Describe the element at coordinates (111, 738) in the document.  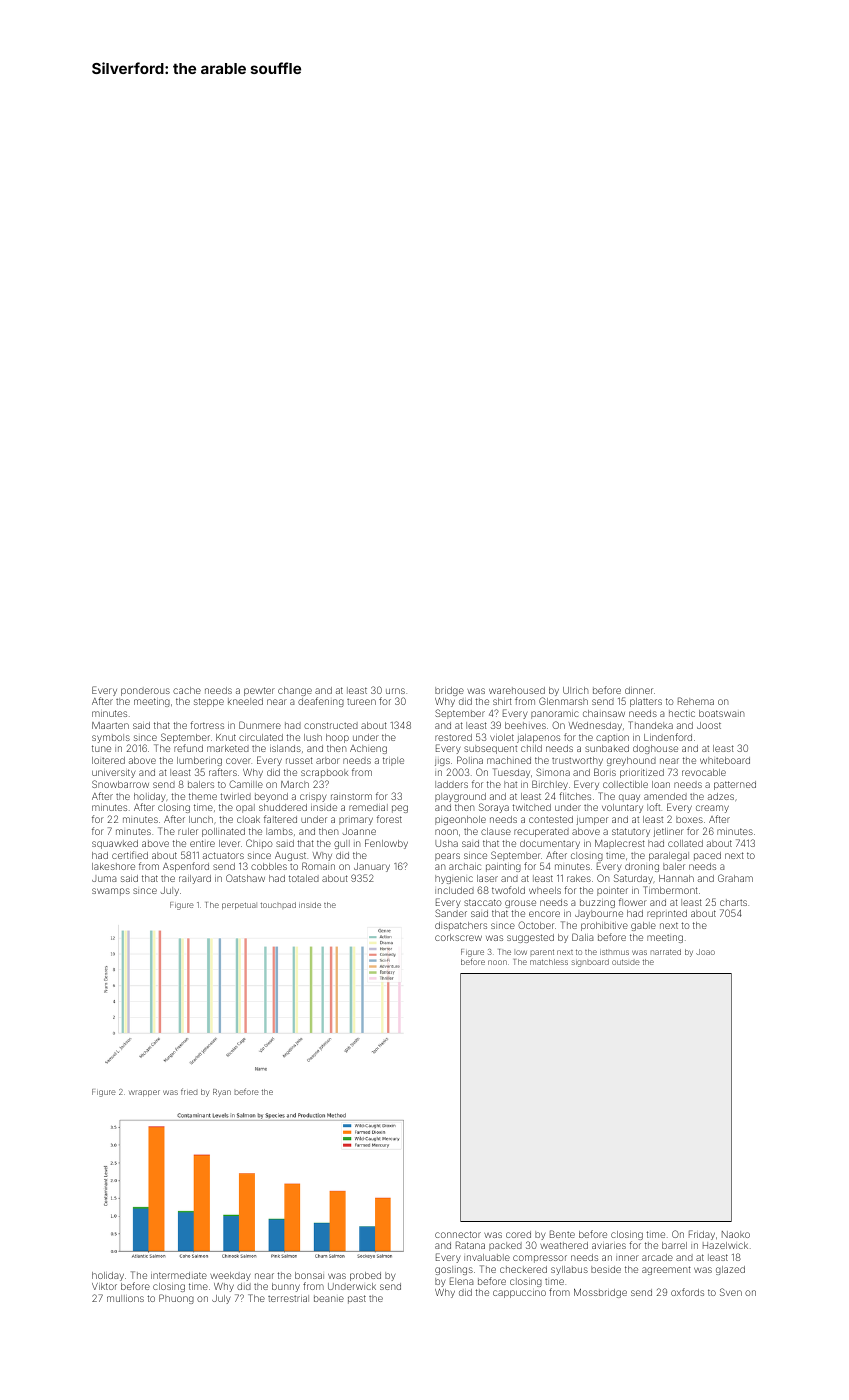
I see `symbols` at that location.
